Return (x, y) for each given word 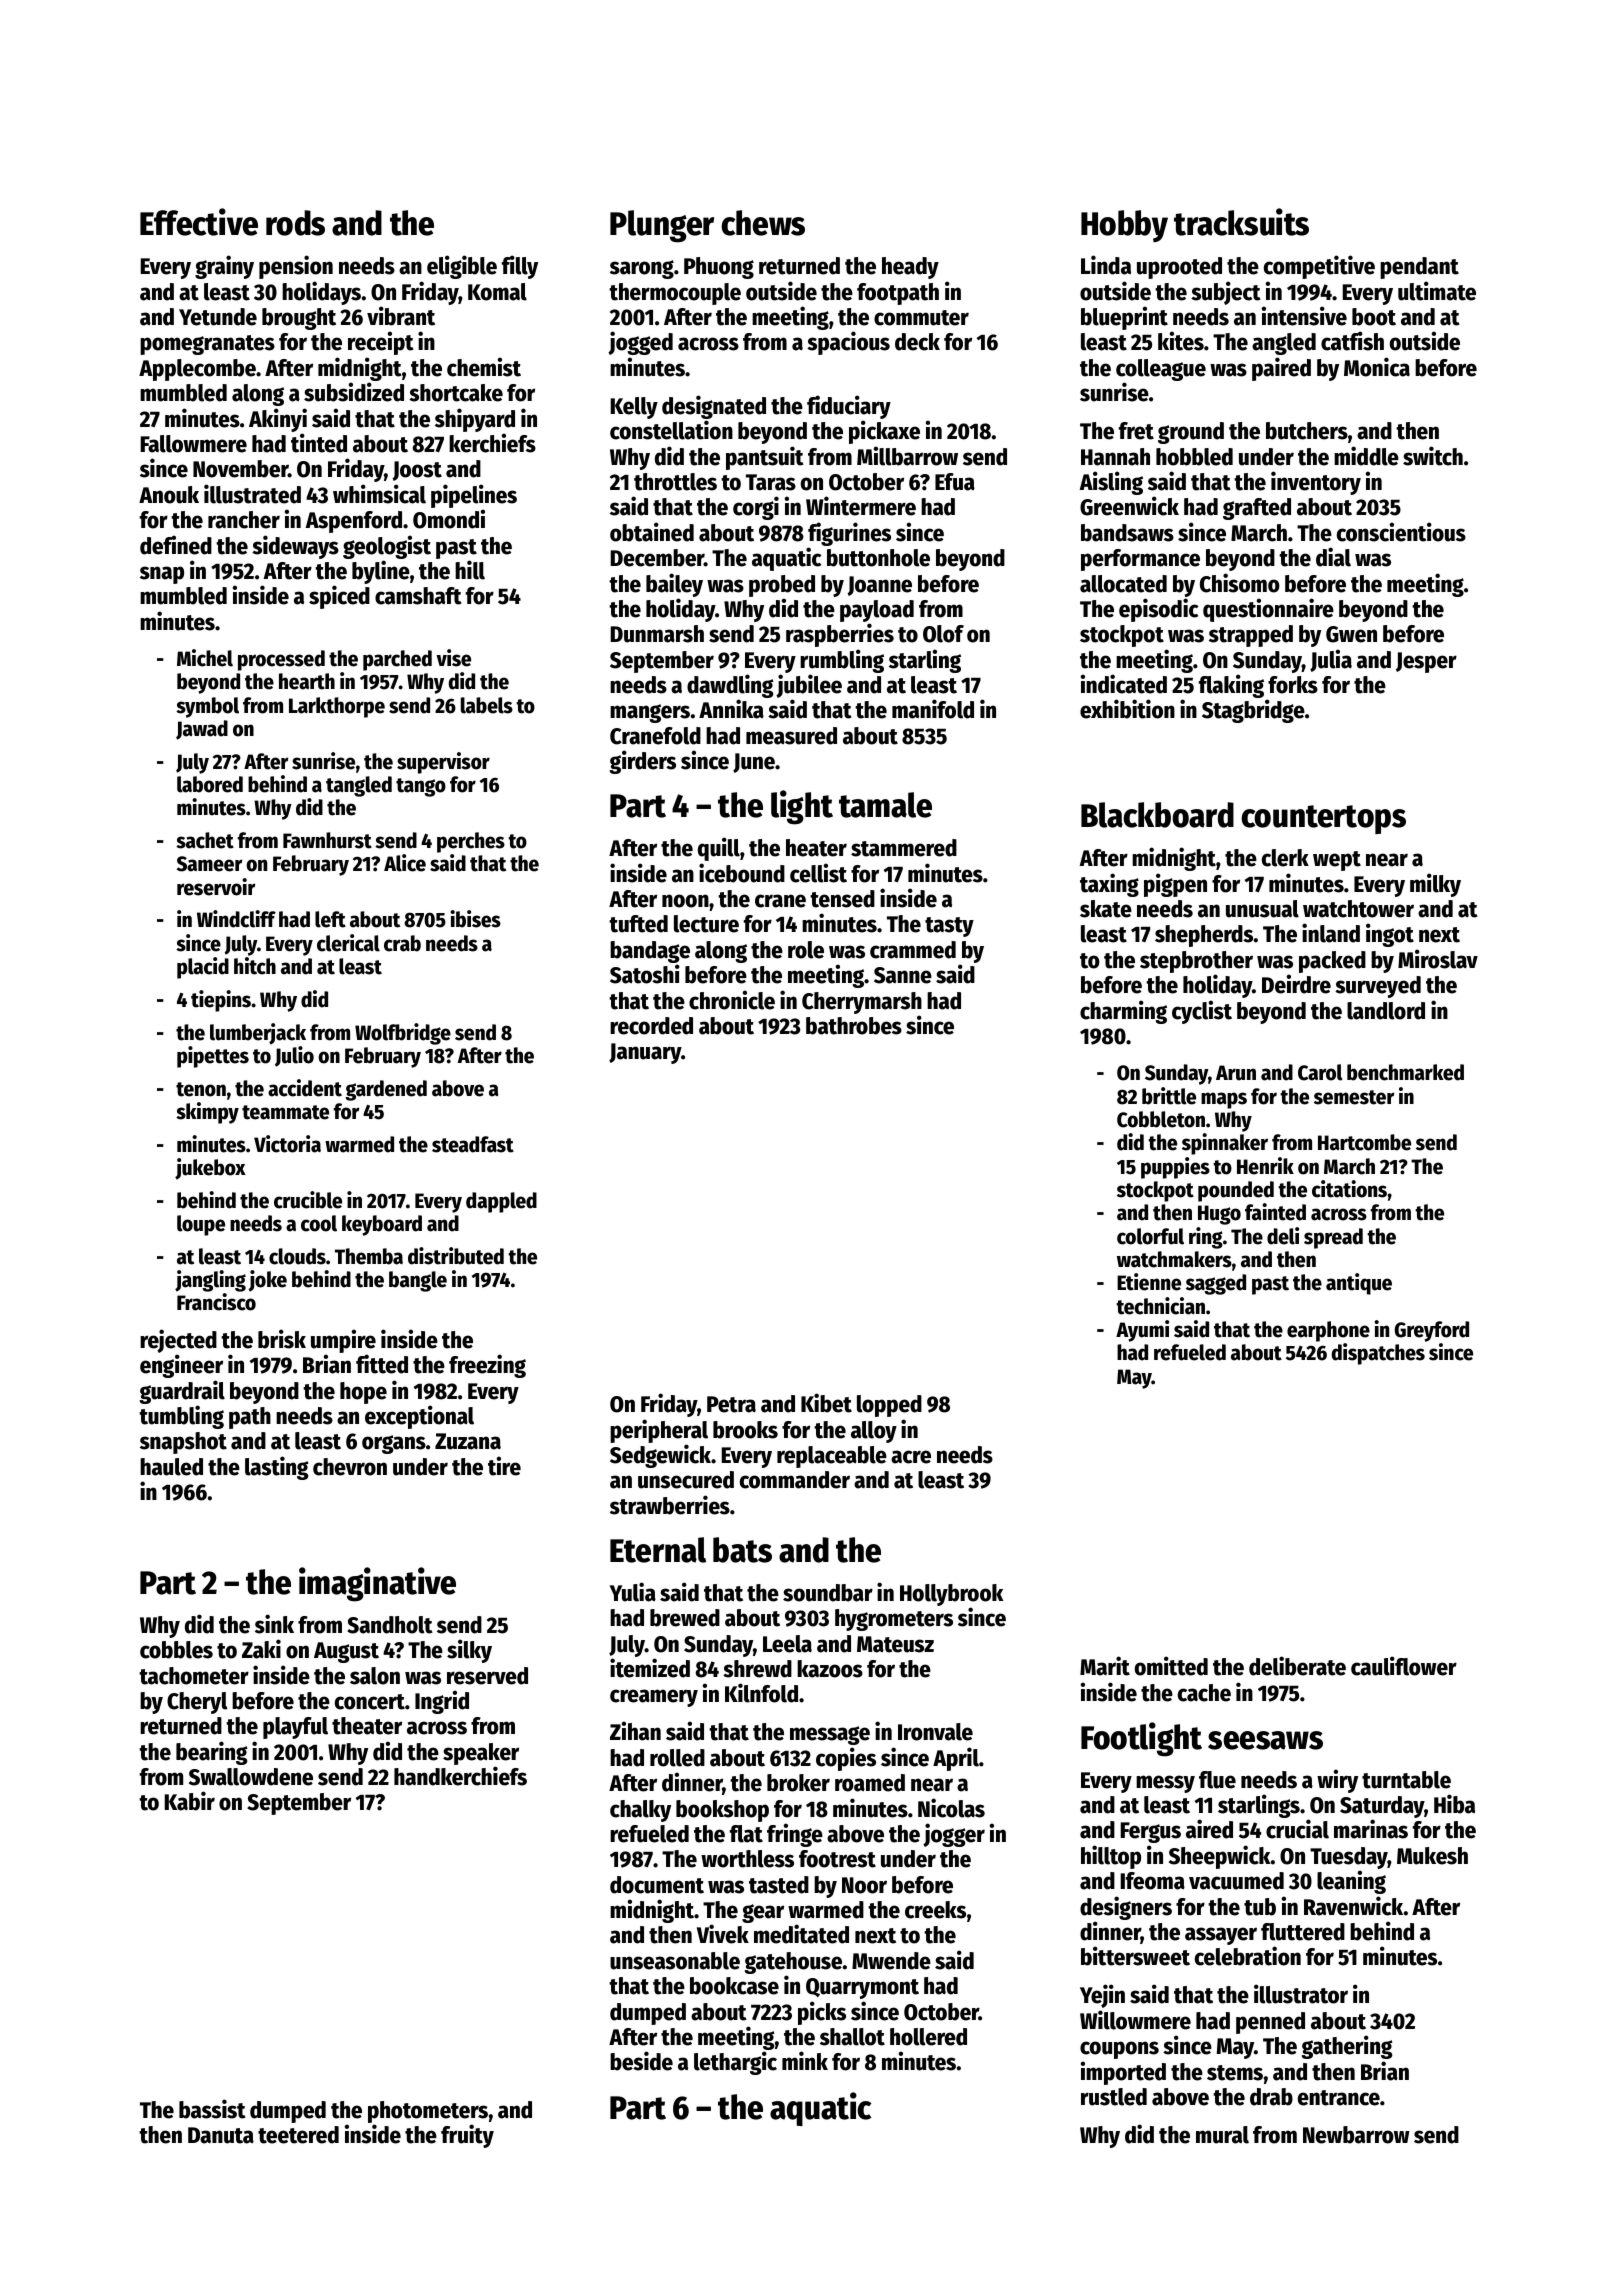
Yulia (633, 1592)
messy (1165, 1784)
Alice (405, 863)
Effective (199, 222)
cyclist (1202, 1012)
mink (805, 2060)
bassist (212, 2109)
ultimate (1437, 291)
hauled (171, 1467)
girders (642, 762)
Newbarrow (1356, 2135)
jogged (640, 343)
